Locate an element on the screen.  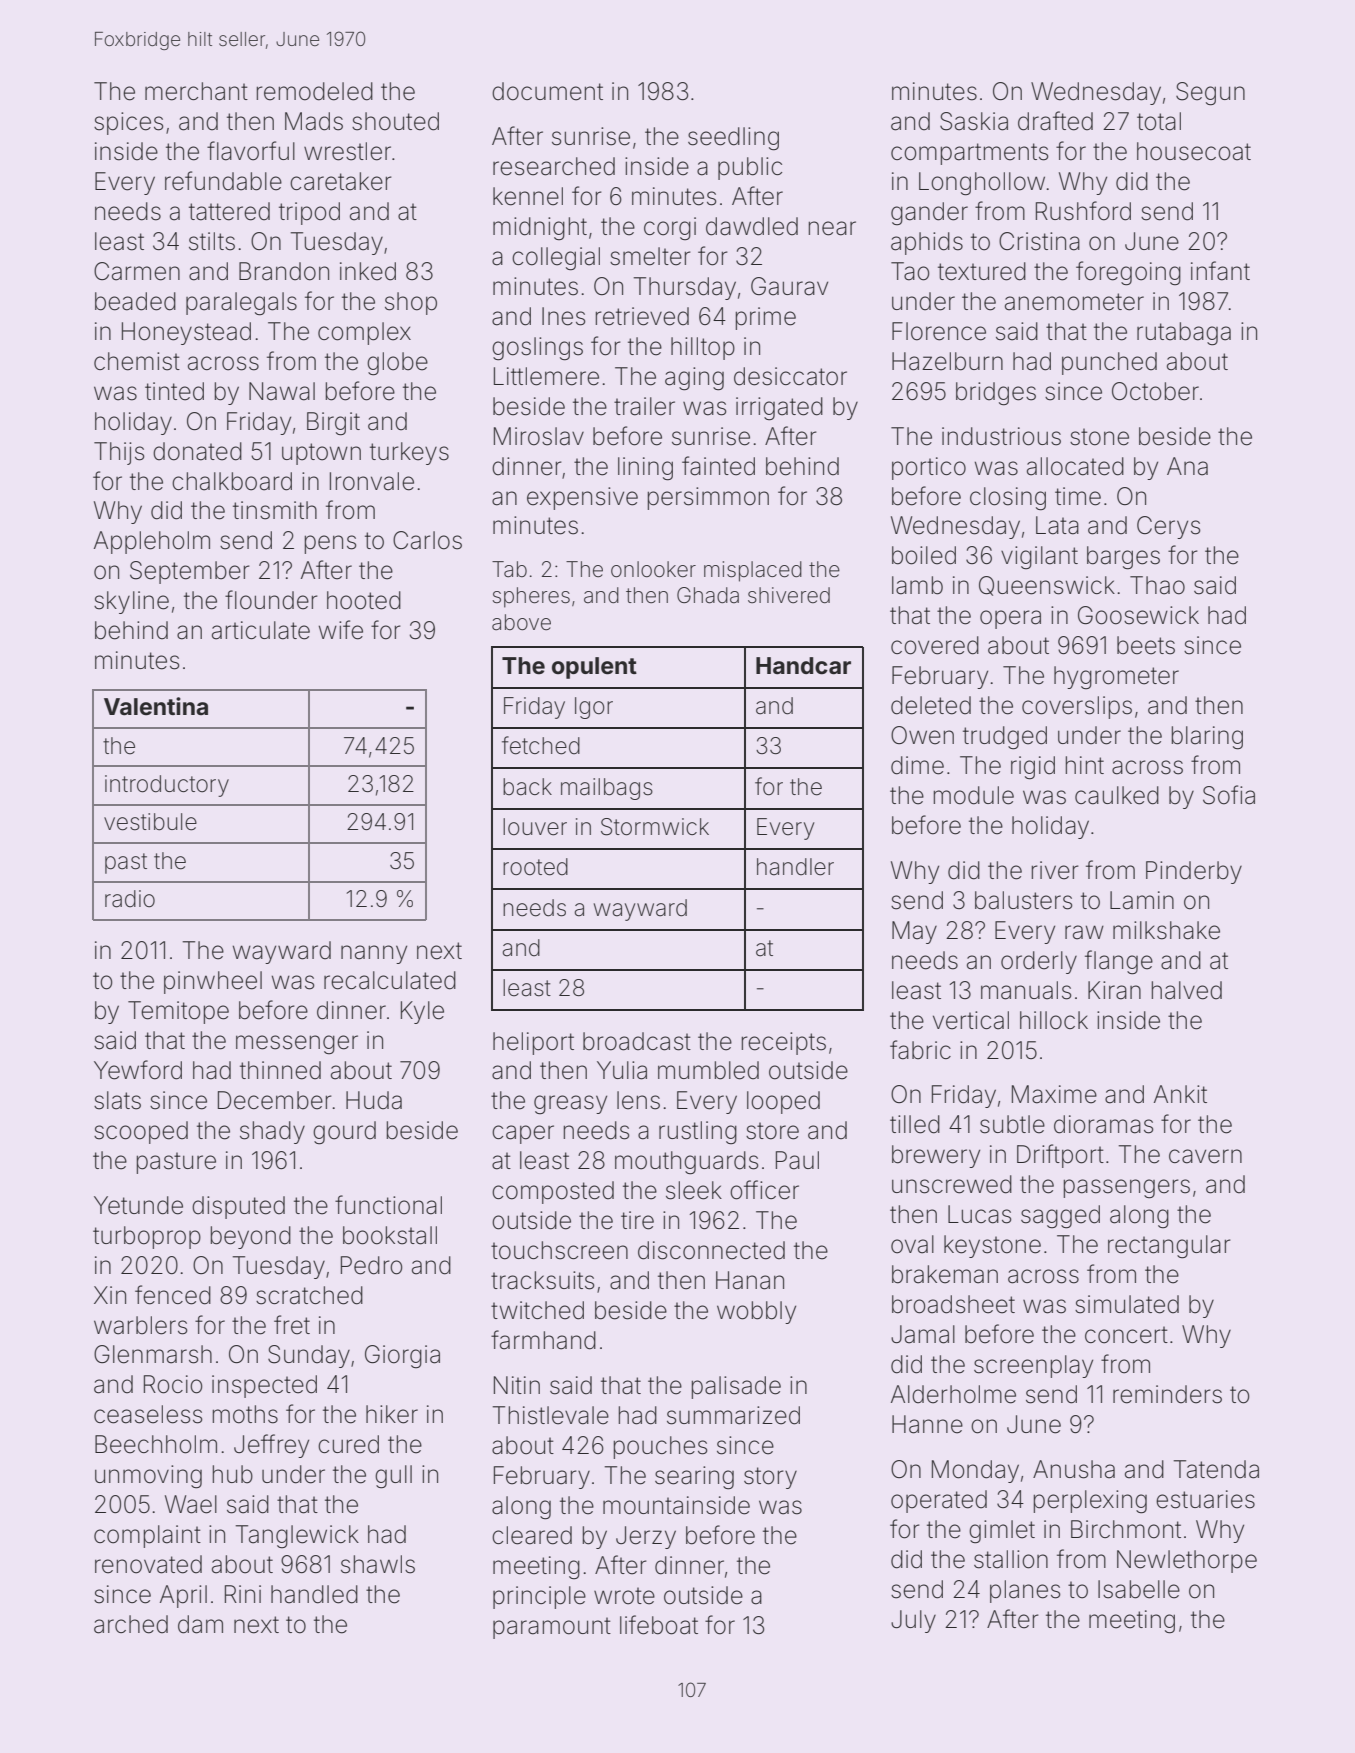
unmoving is located at coordinates (148, 1477).
